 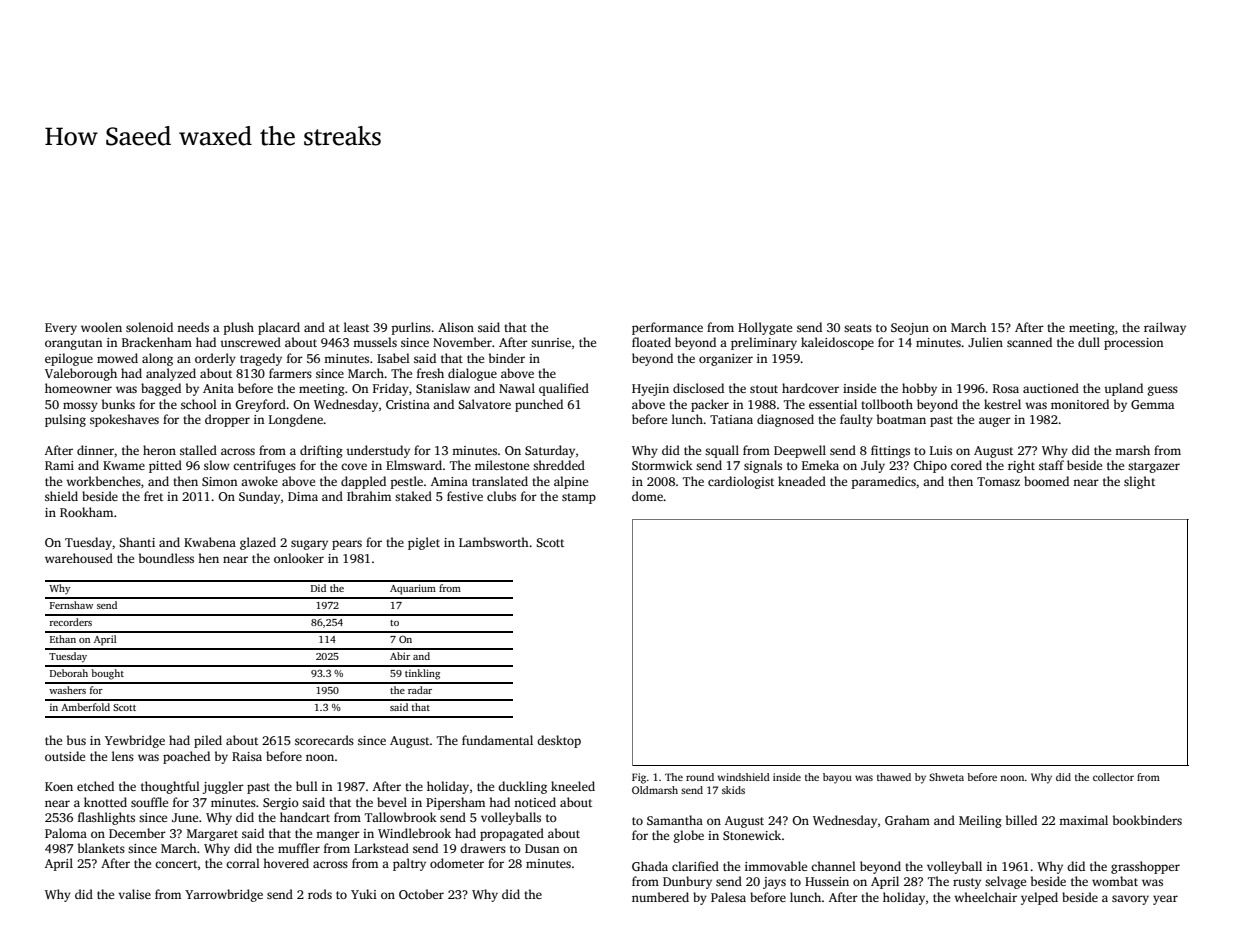 What do you see at coordinates (651, 342) in the image?
I see `floated` at bounding box center [651, 342].
